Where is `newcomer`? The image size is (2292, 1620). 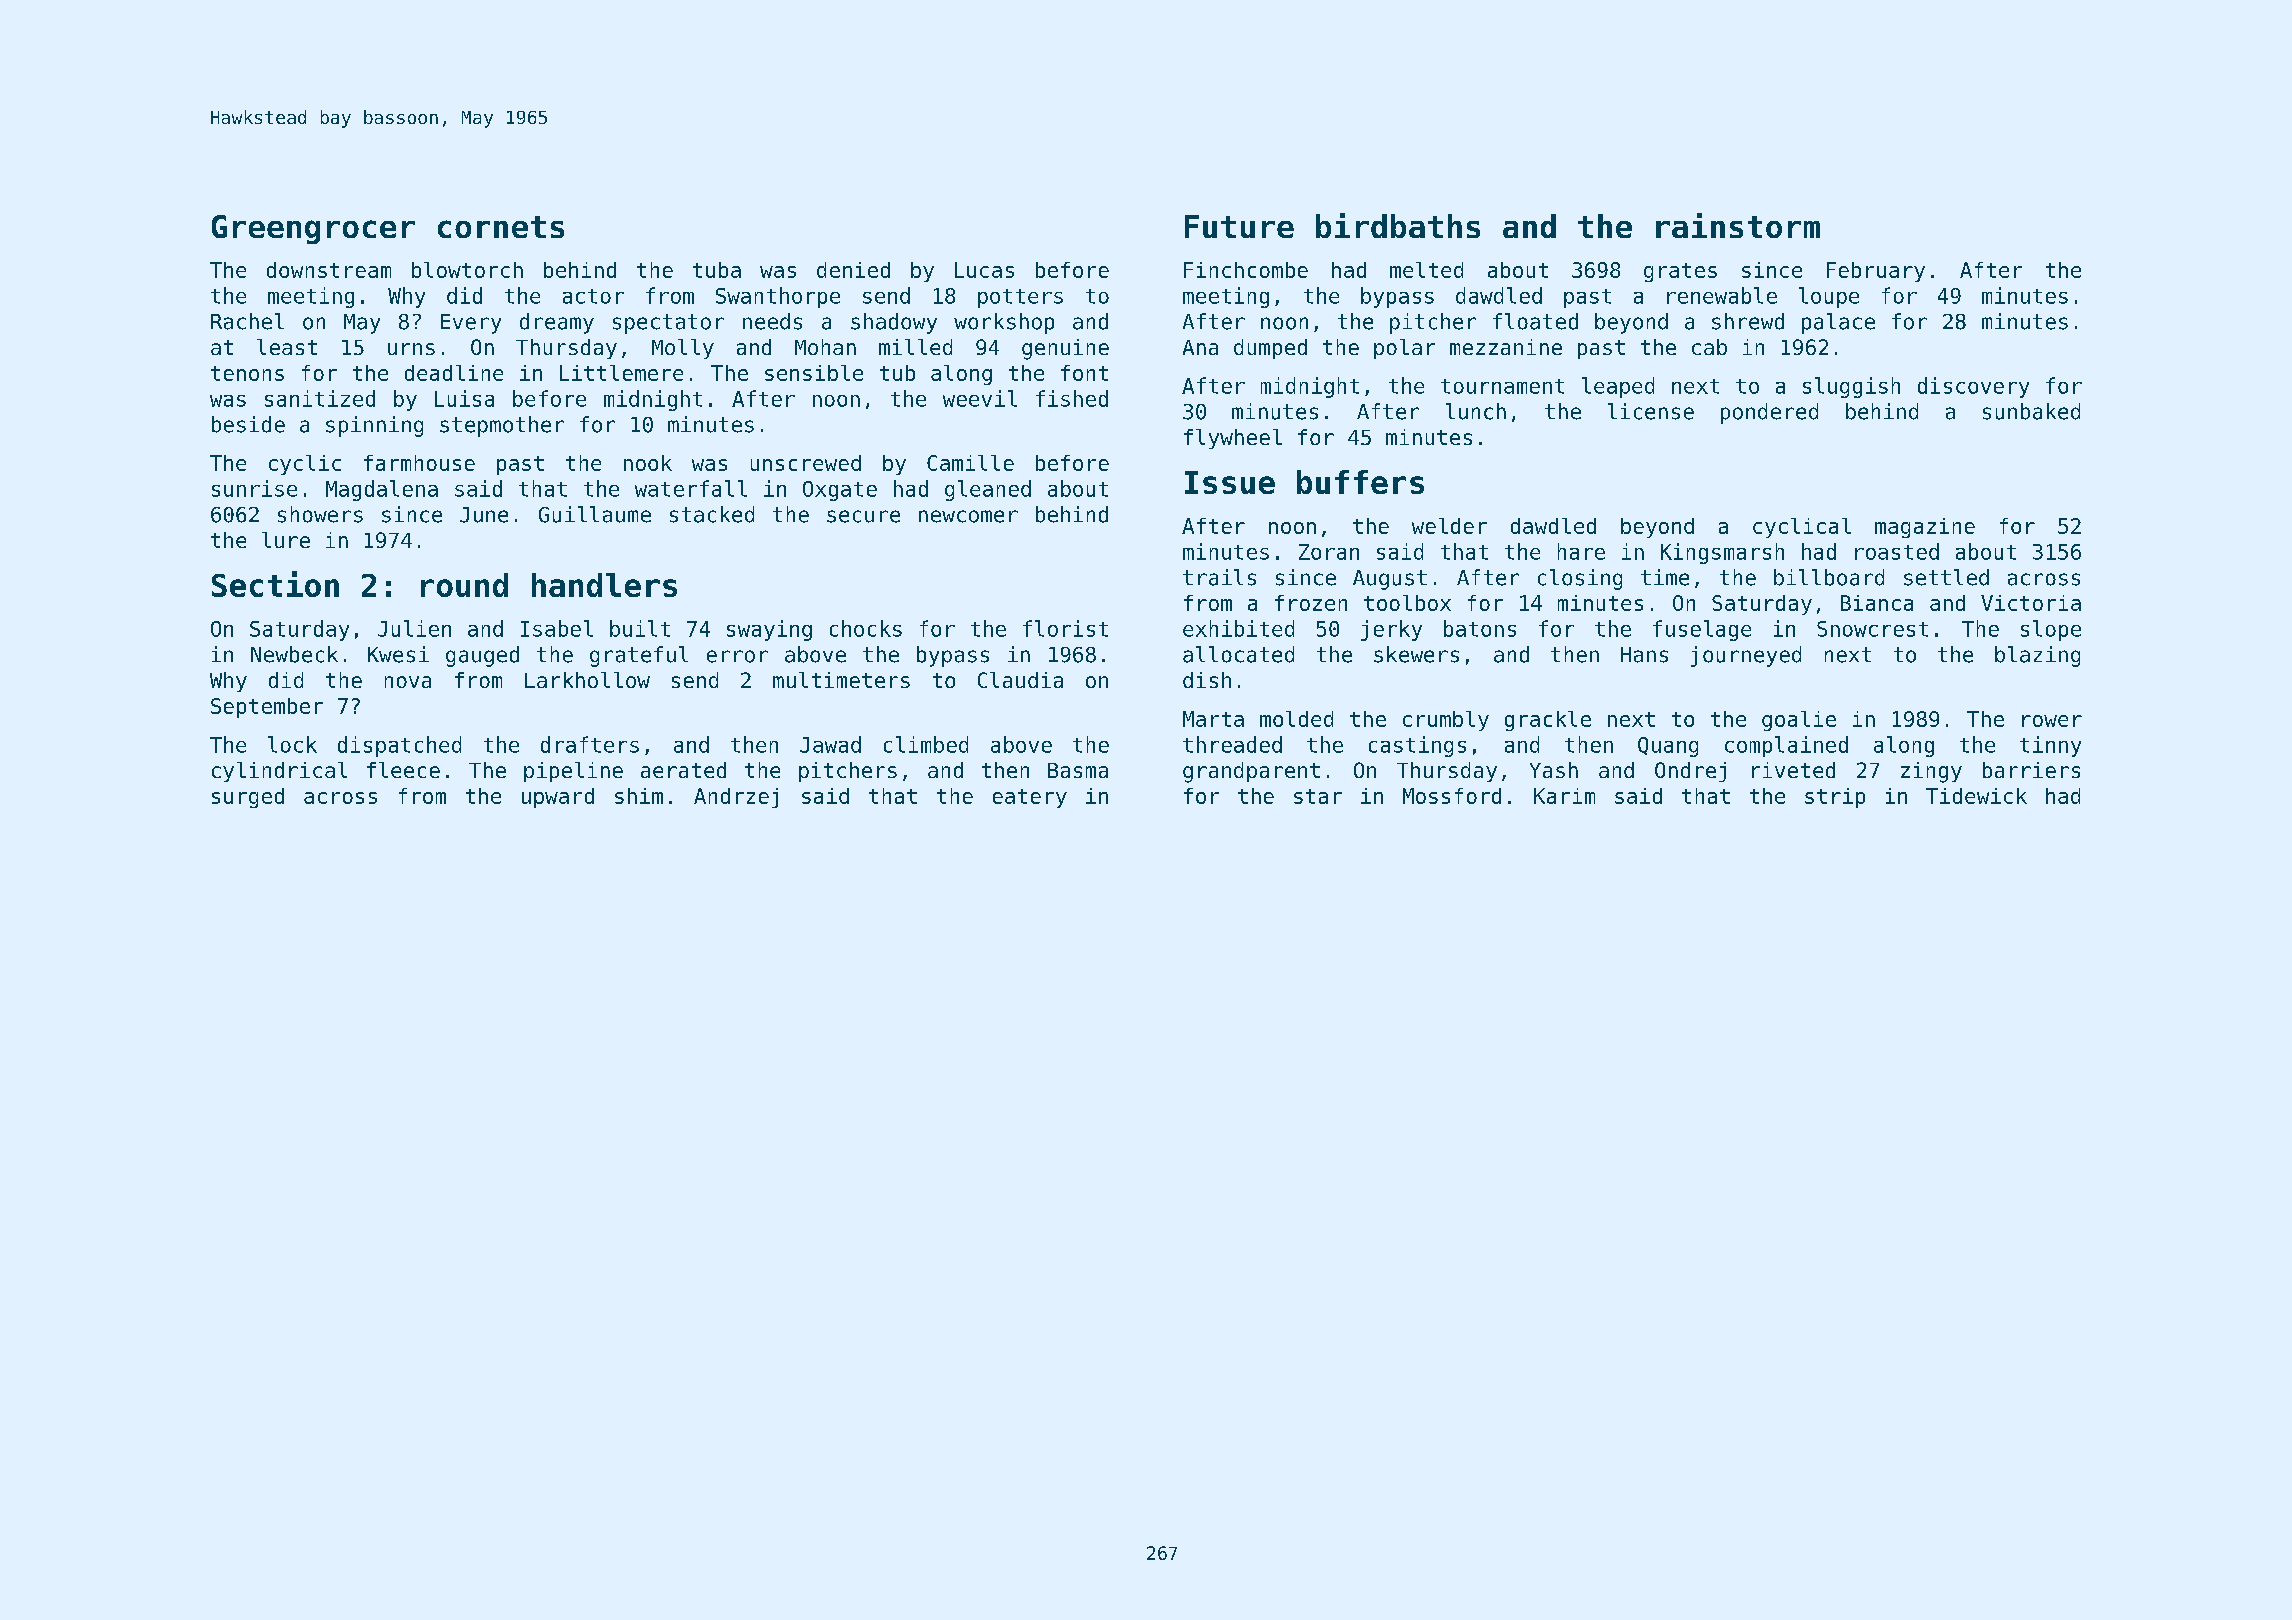 newcomer is located at coordinates (968, 516).
